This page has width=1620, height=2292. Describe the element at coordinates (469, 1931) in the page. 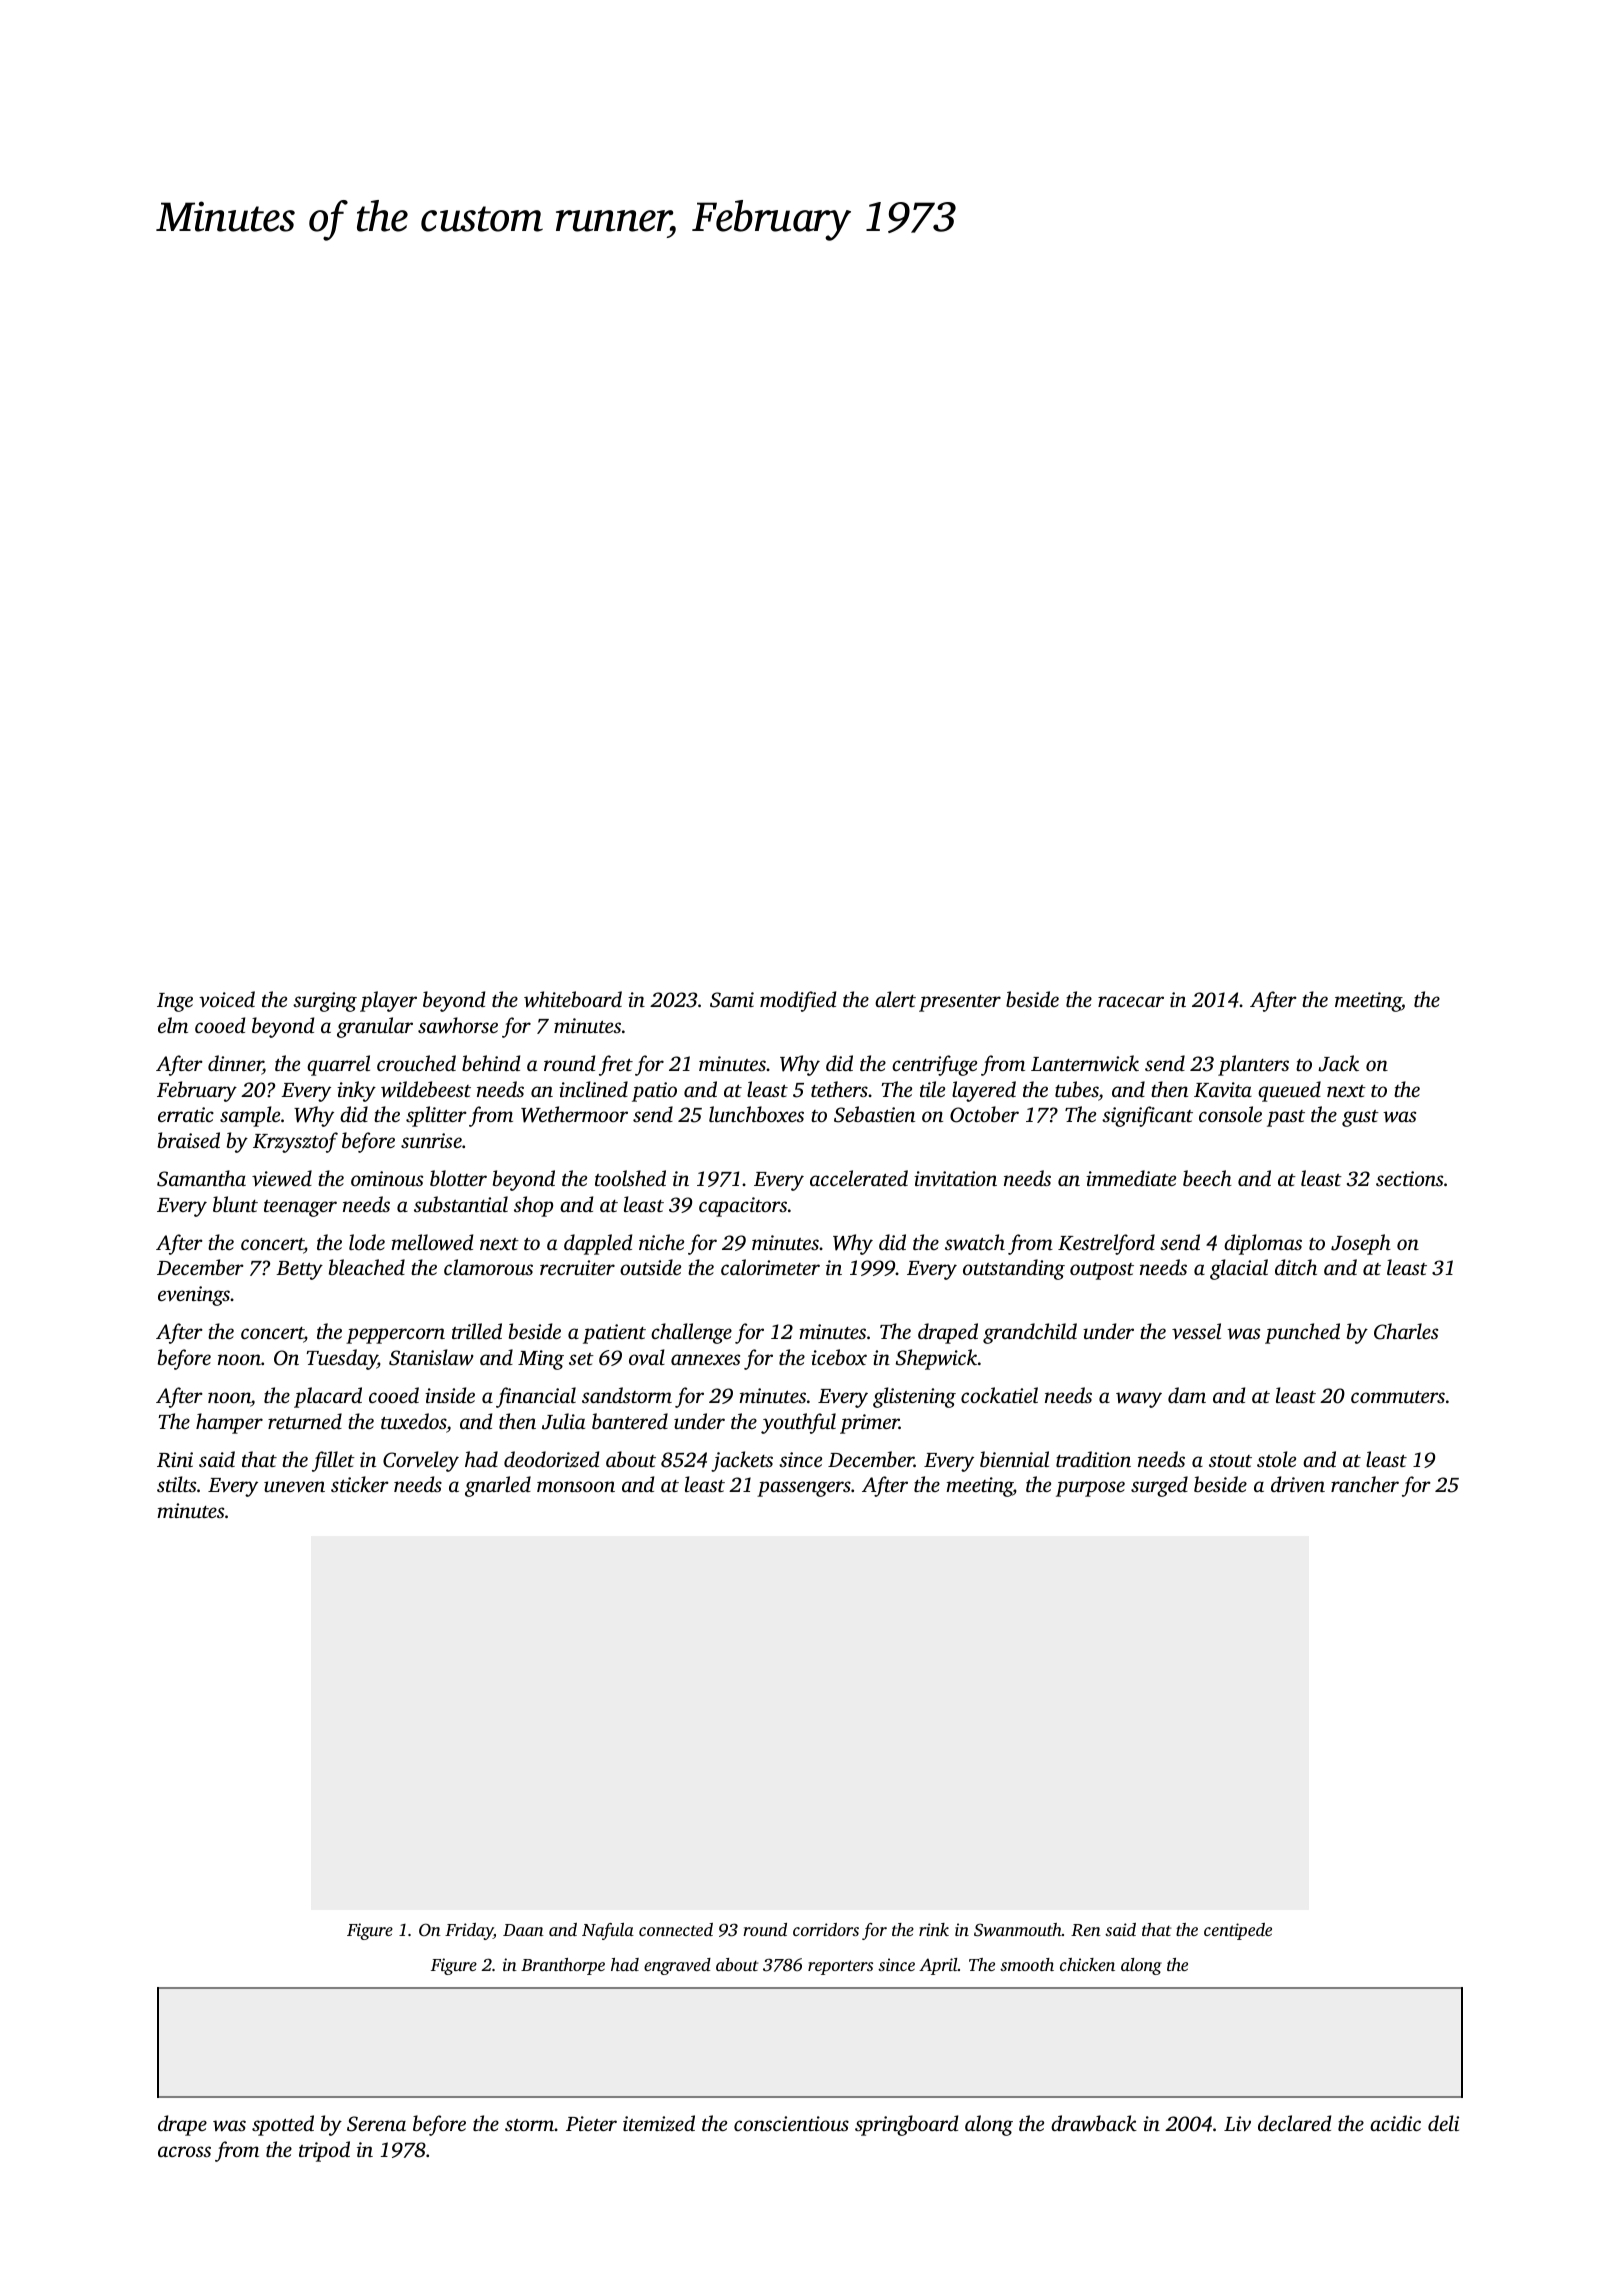

I see `Friday` at that location.
